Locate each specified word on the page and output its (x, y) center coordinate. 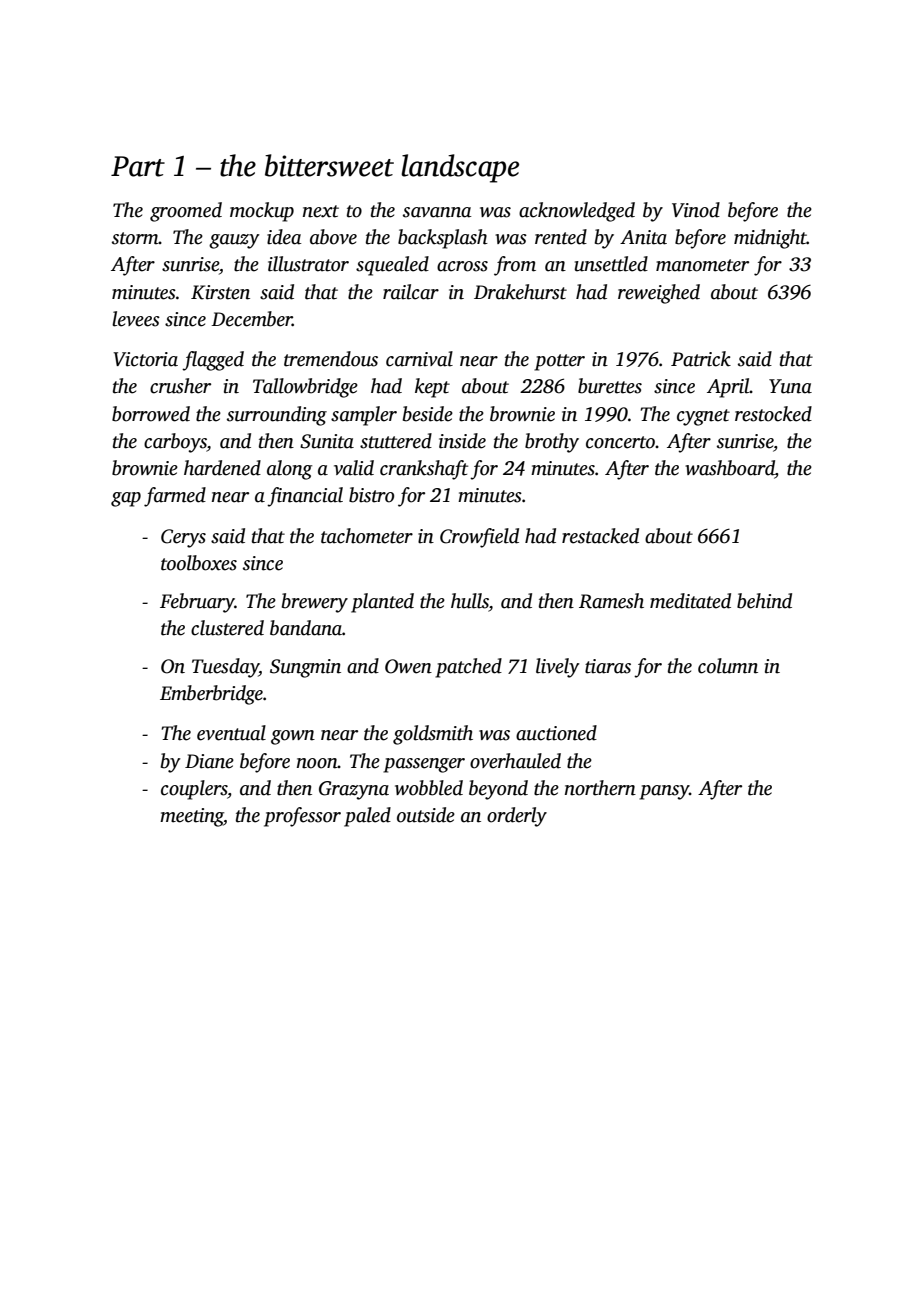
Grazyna (354, 790)
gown (293, 737)
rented (561, 237)
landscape (460, 168)
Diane (209, 761)
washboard (730, 469)
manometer (702, 265)
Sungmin (305, 668)
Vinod (696, 210)
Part (138, 166)
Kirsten (220, 292)
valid (354, 468)
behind (764, 601)
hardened (222, 468)
